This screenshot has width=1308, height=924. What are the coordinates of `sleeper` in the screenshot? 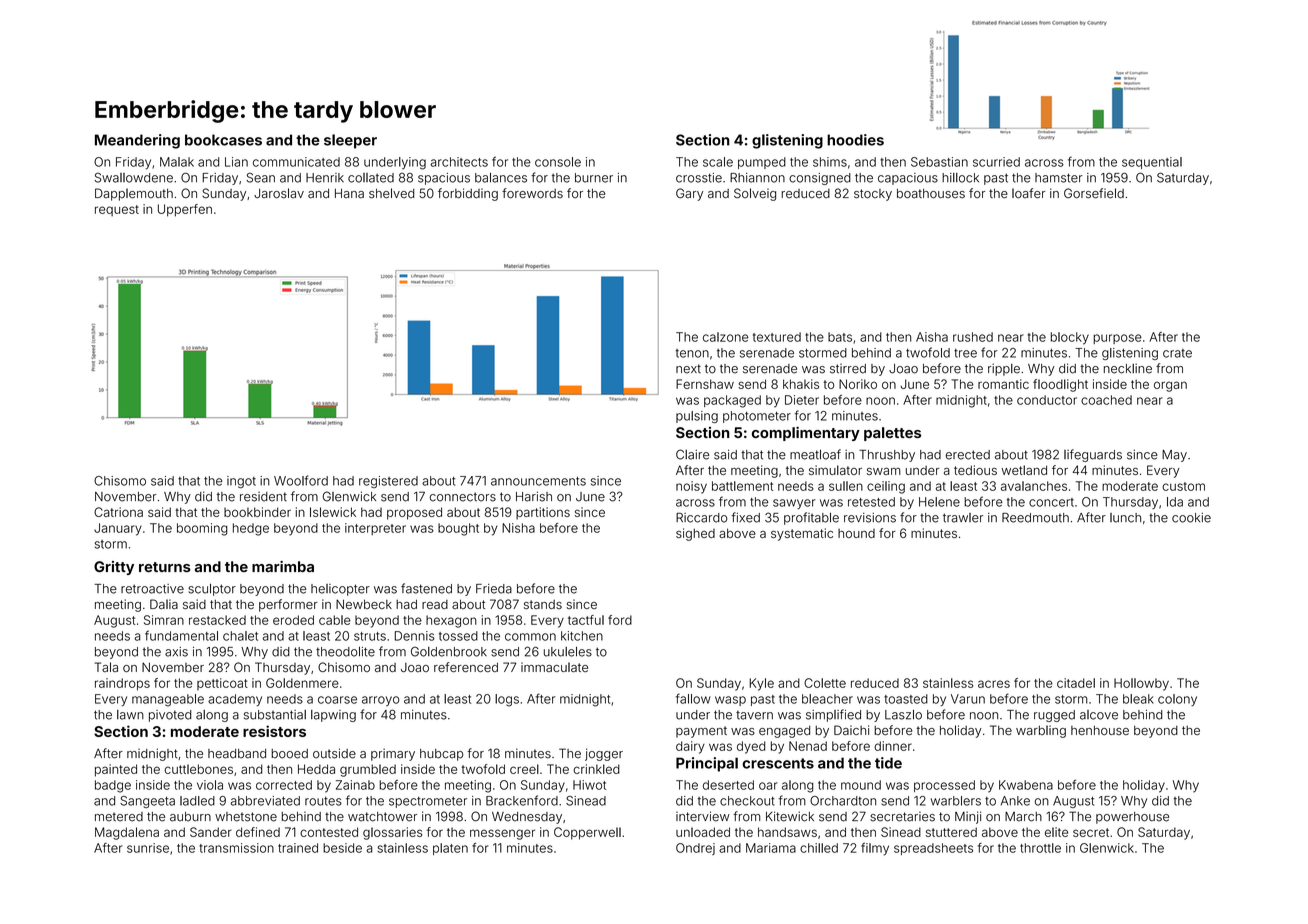 It's located at (350, 141).
